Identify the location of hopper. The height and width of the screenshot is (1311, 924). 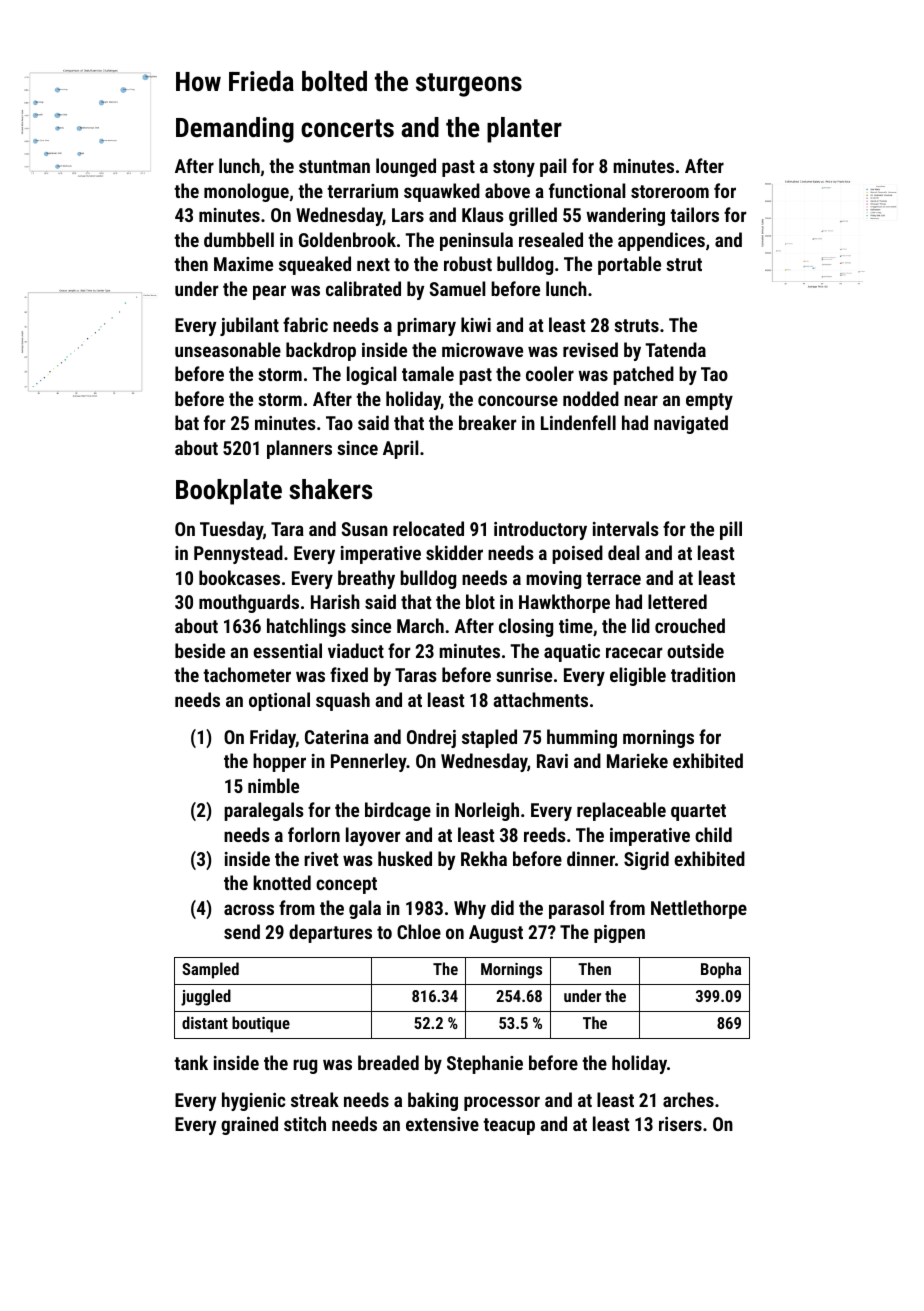
(279, 762).
